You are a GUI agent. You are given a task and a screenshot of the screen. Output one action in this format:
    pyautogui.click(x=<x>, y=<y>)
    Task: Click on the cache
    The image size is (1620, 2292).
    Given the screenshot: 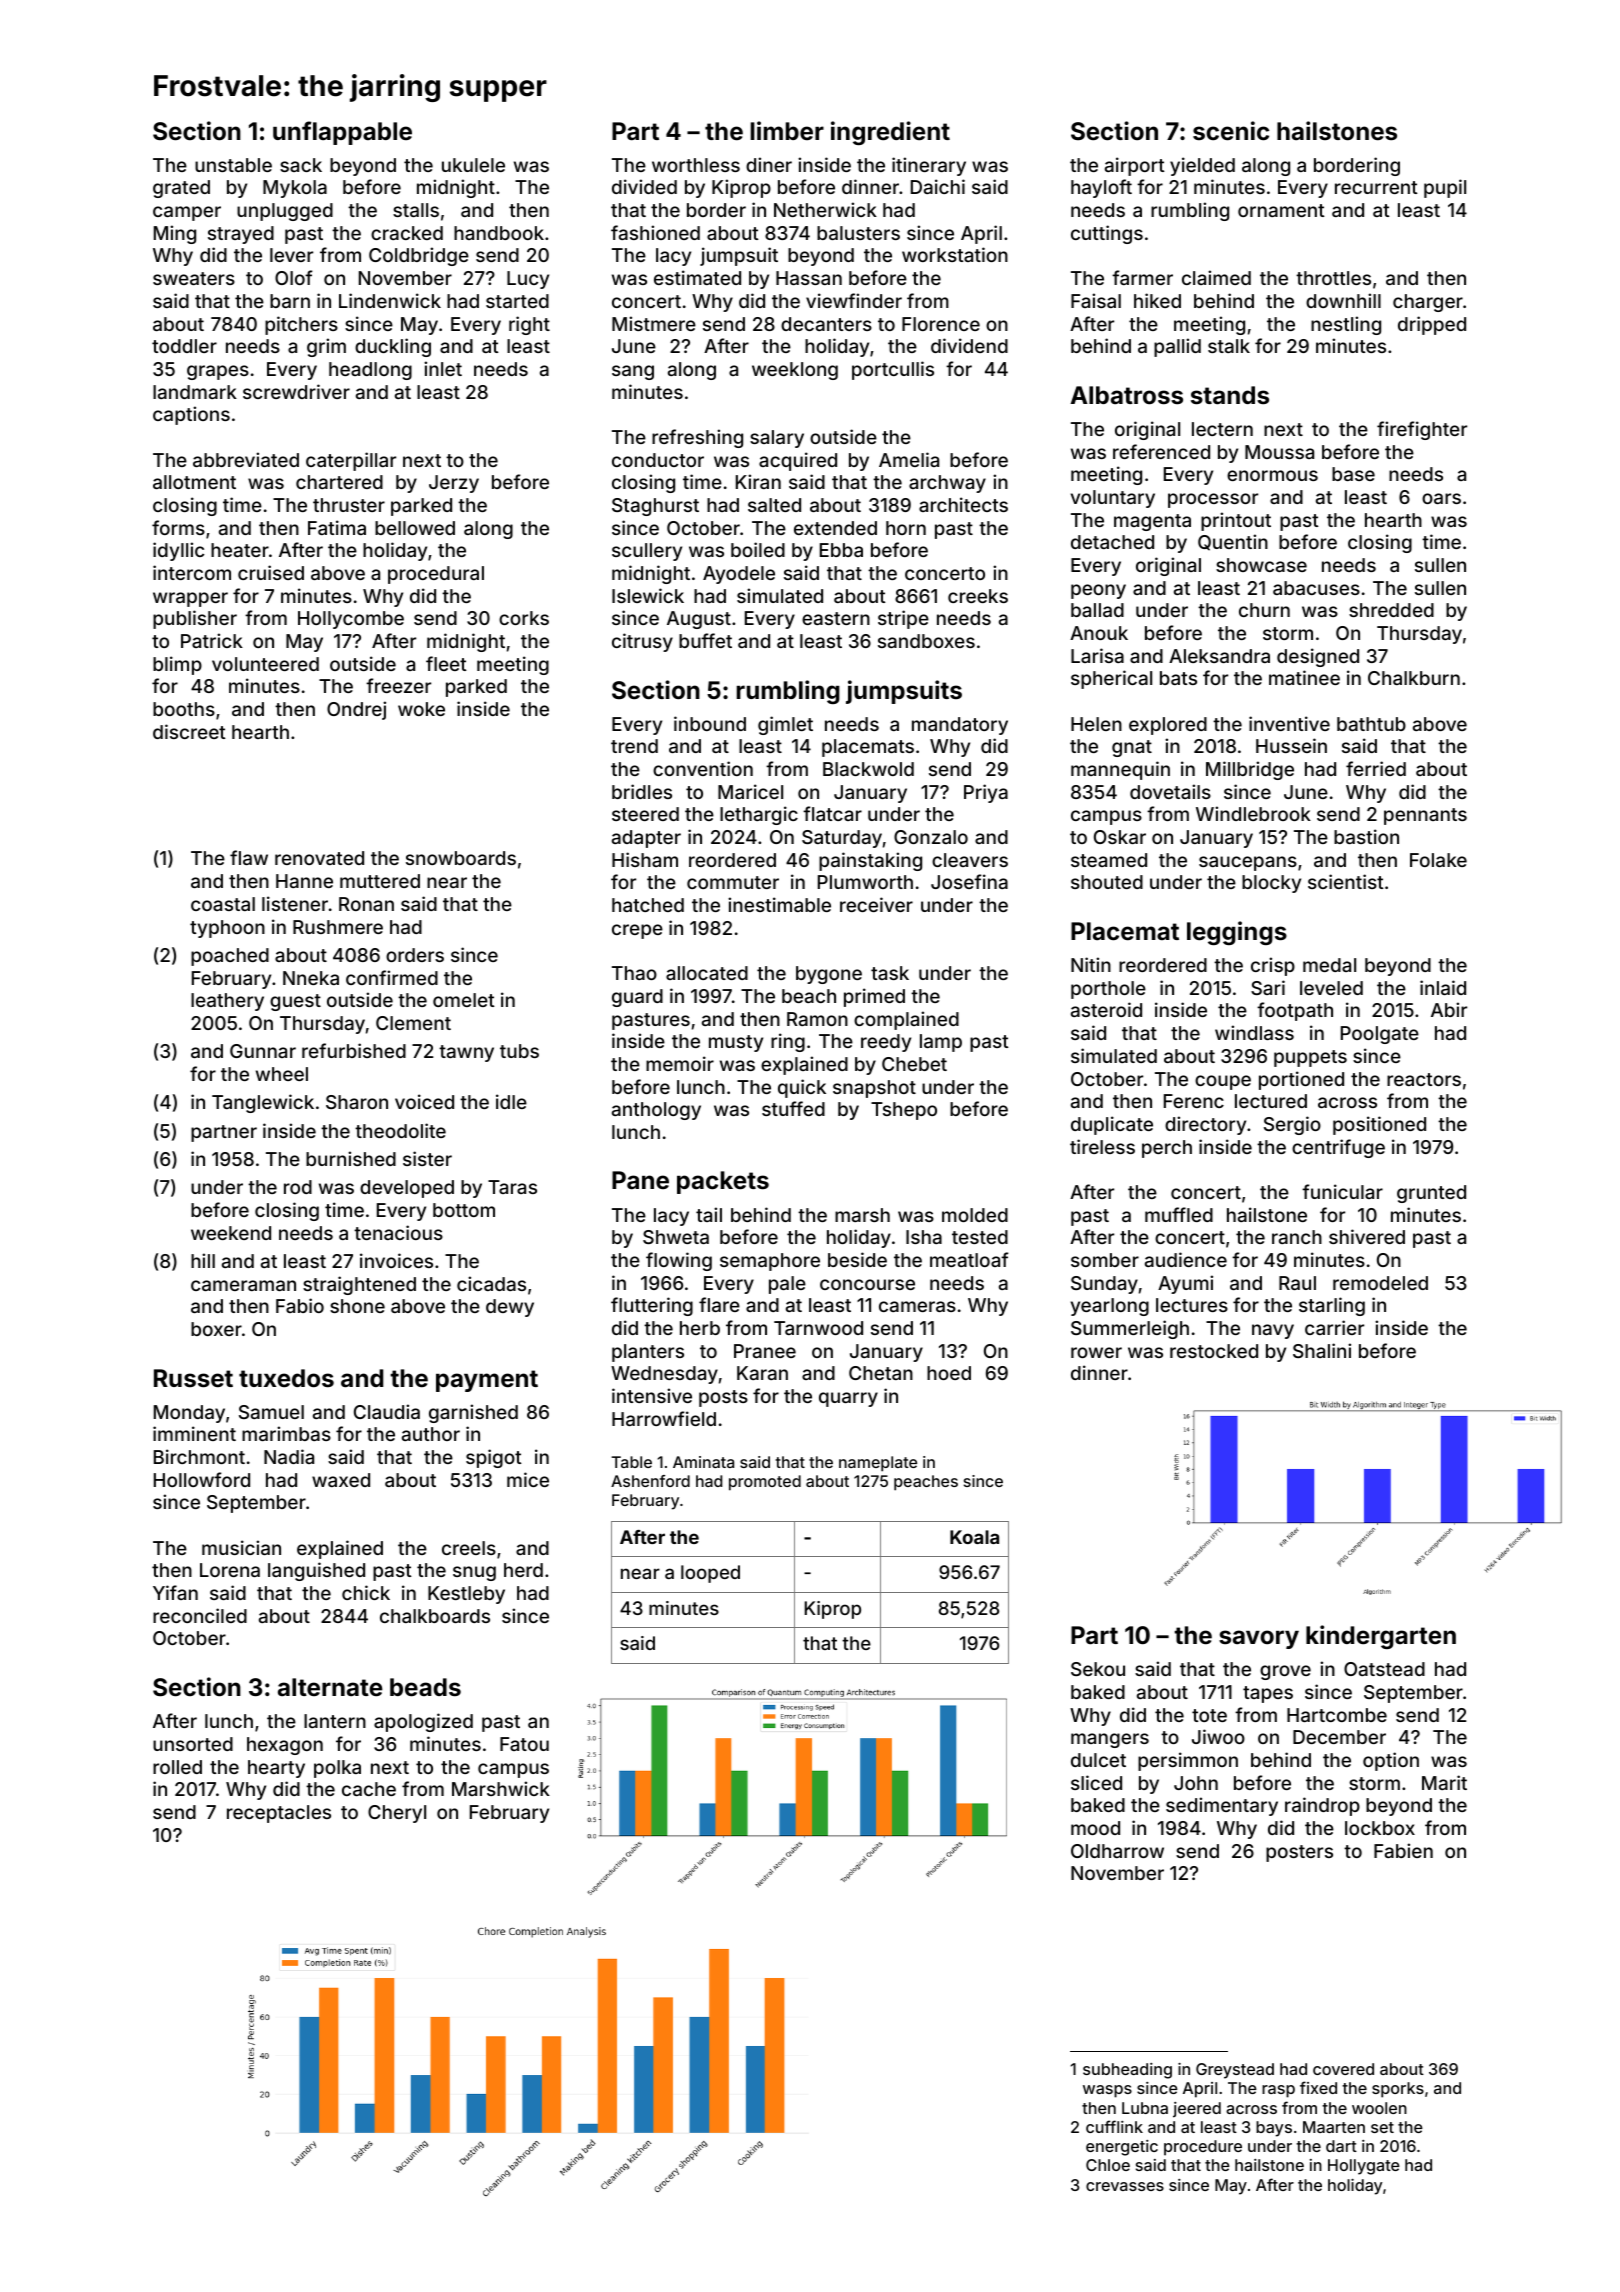 What is the action you would take?
    pyautogui.click(x=369, y=1789)
